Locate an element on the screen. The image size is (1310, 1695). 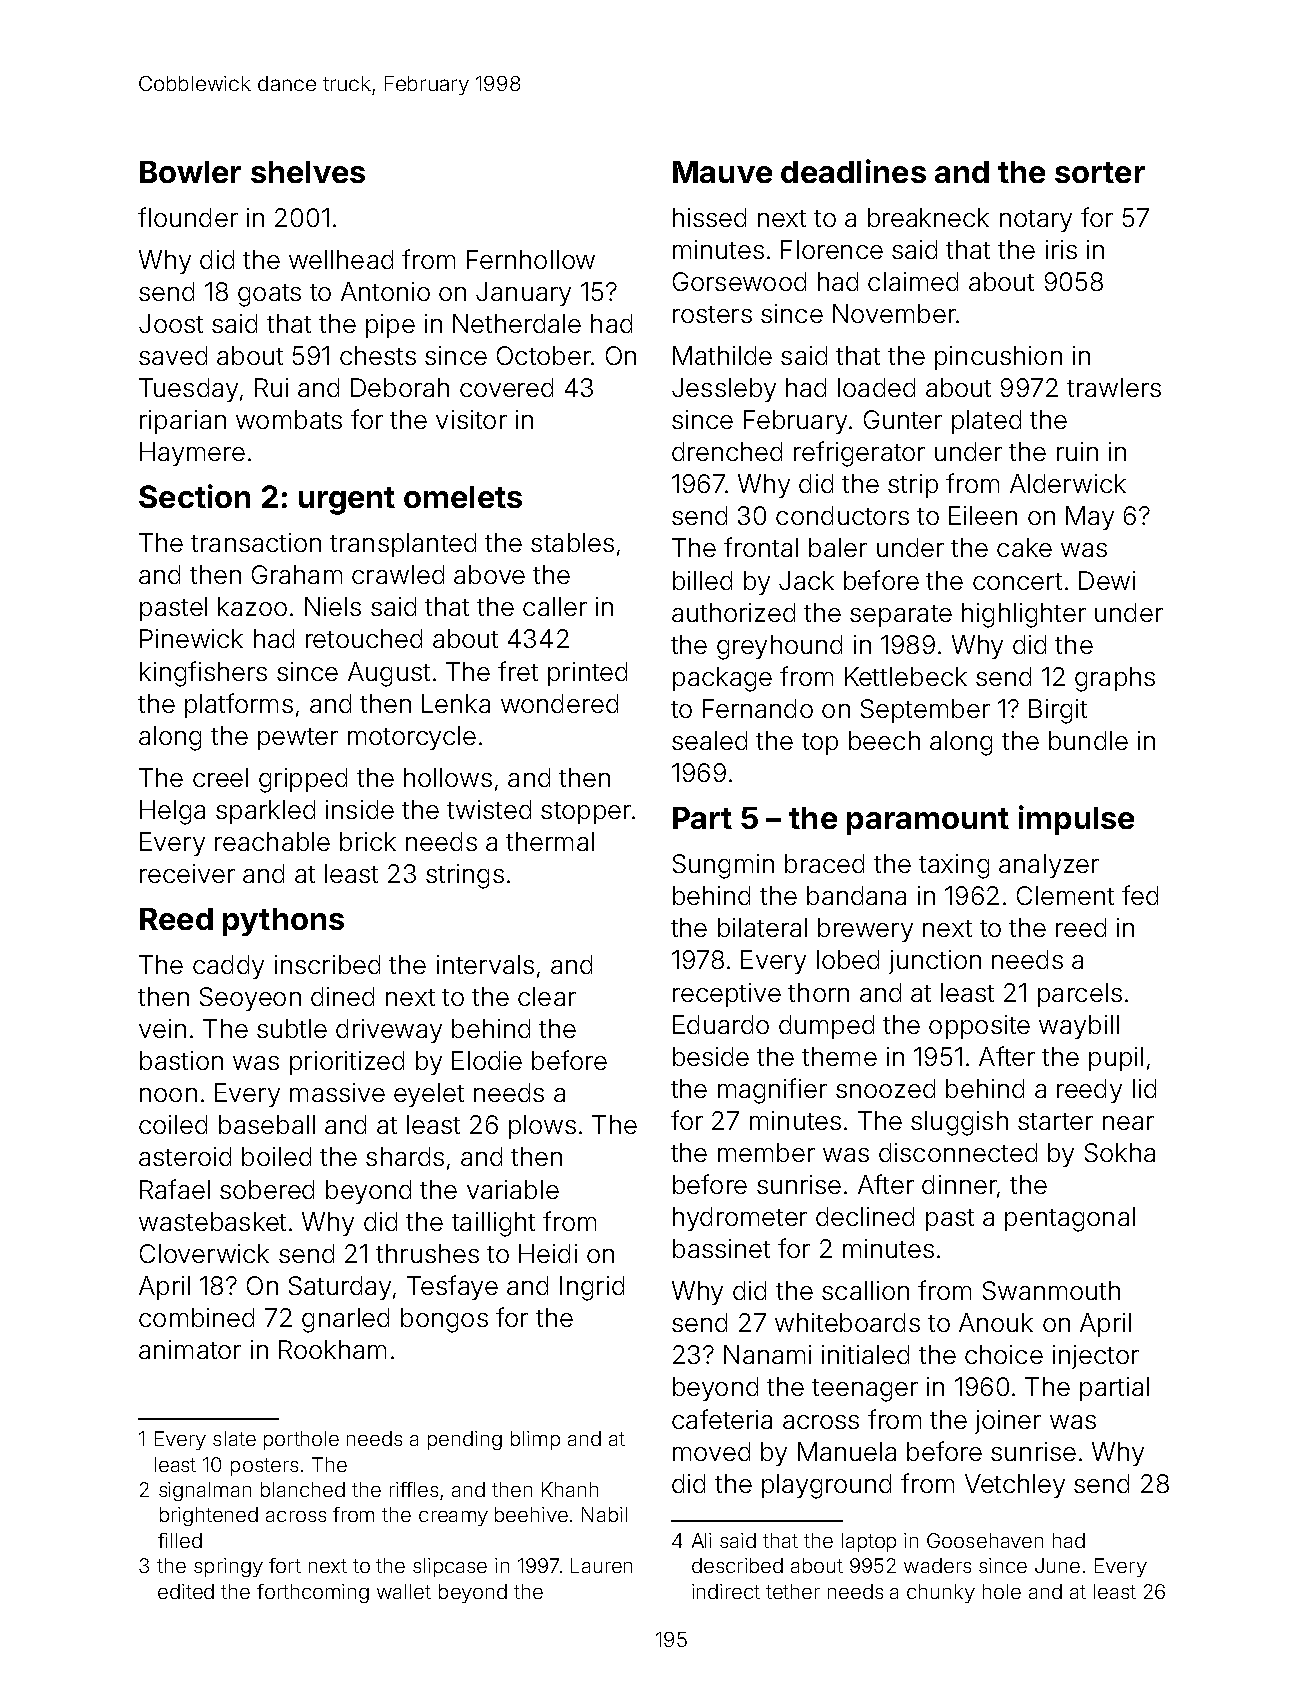
hissed is located at coordinates (709, 217).
